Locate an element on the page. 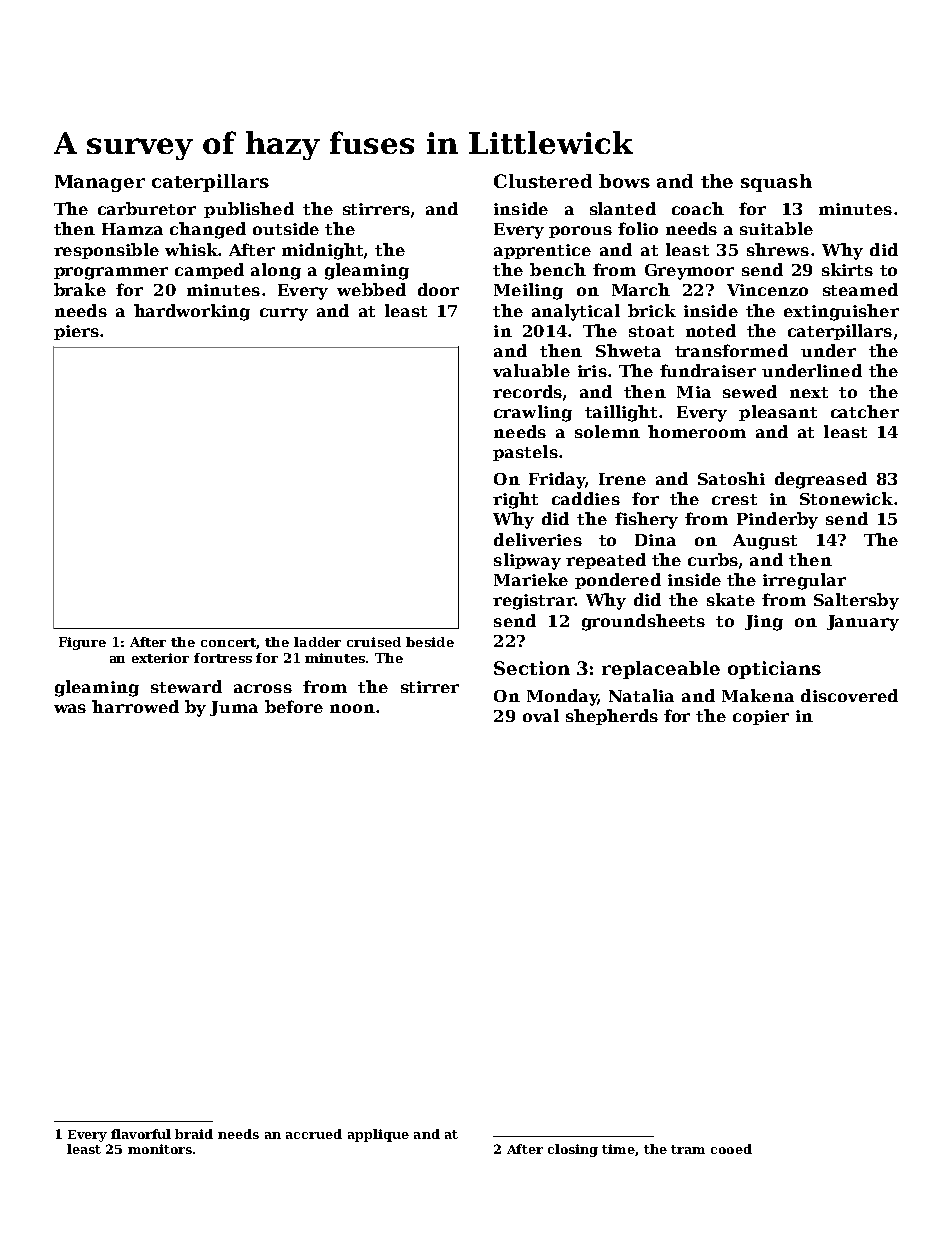 Image resolution: width=952 pixels, height=1233 pixels. Manager is located at coordinates (100, 183).
